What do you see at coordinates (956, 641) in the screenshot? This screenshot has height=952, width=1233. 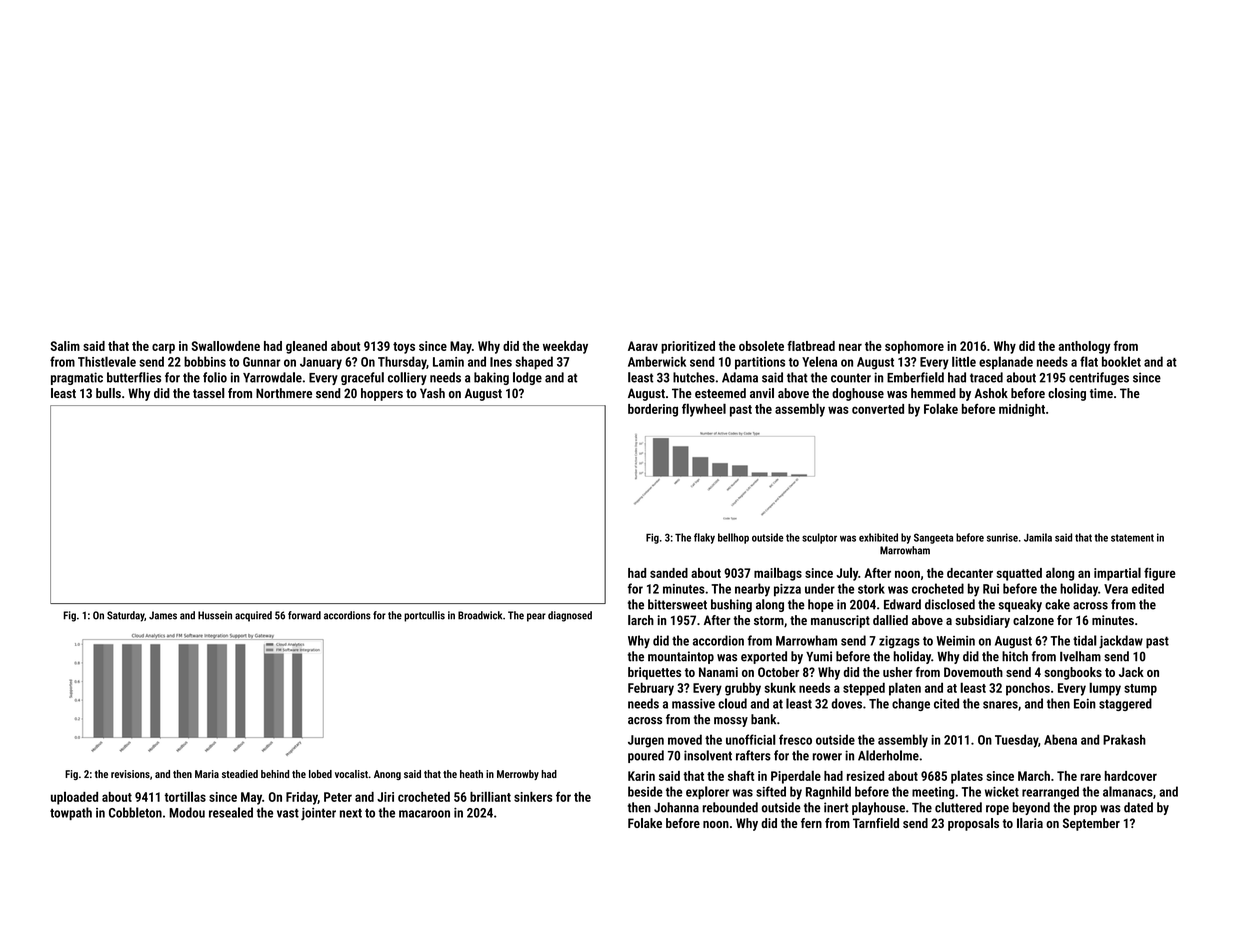 I see `Weimin` at bounding box center [956, 641].
